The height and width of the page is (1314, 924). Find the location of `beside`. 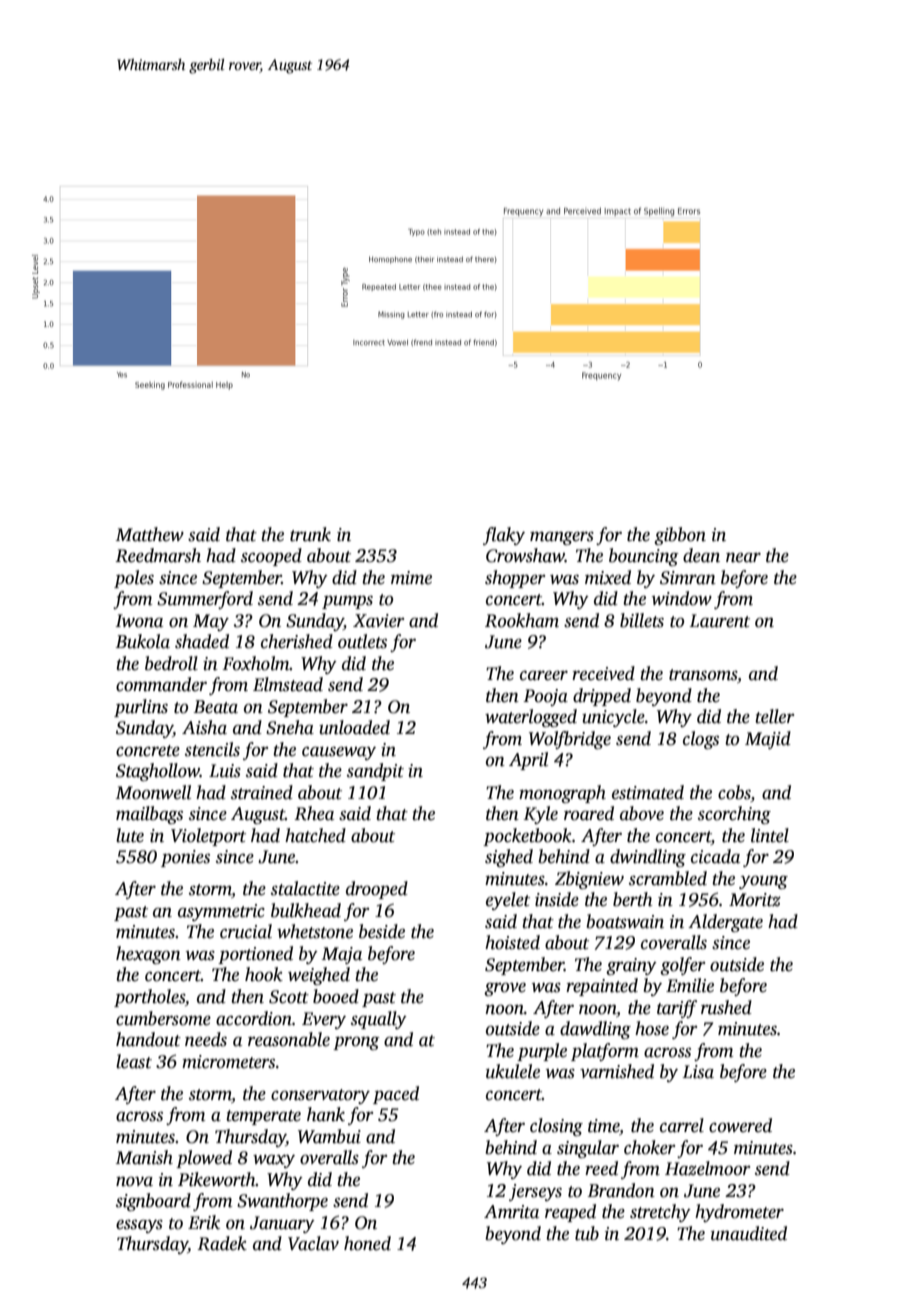

beside is located at coordinates (382, 931).
